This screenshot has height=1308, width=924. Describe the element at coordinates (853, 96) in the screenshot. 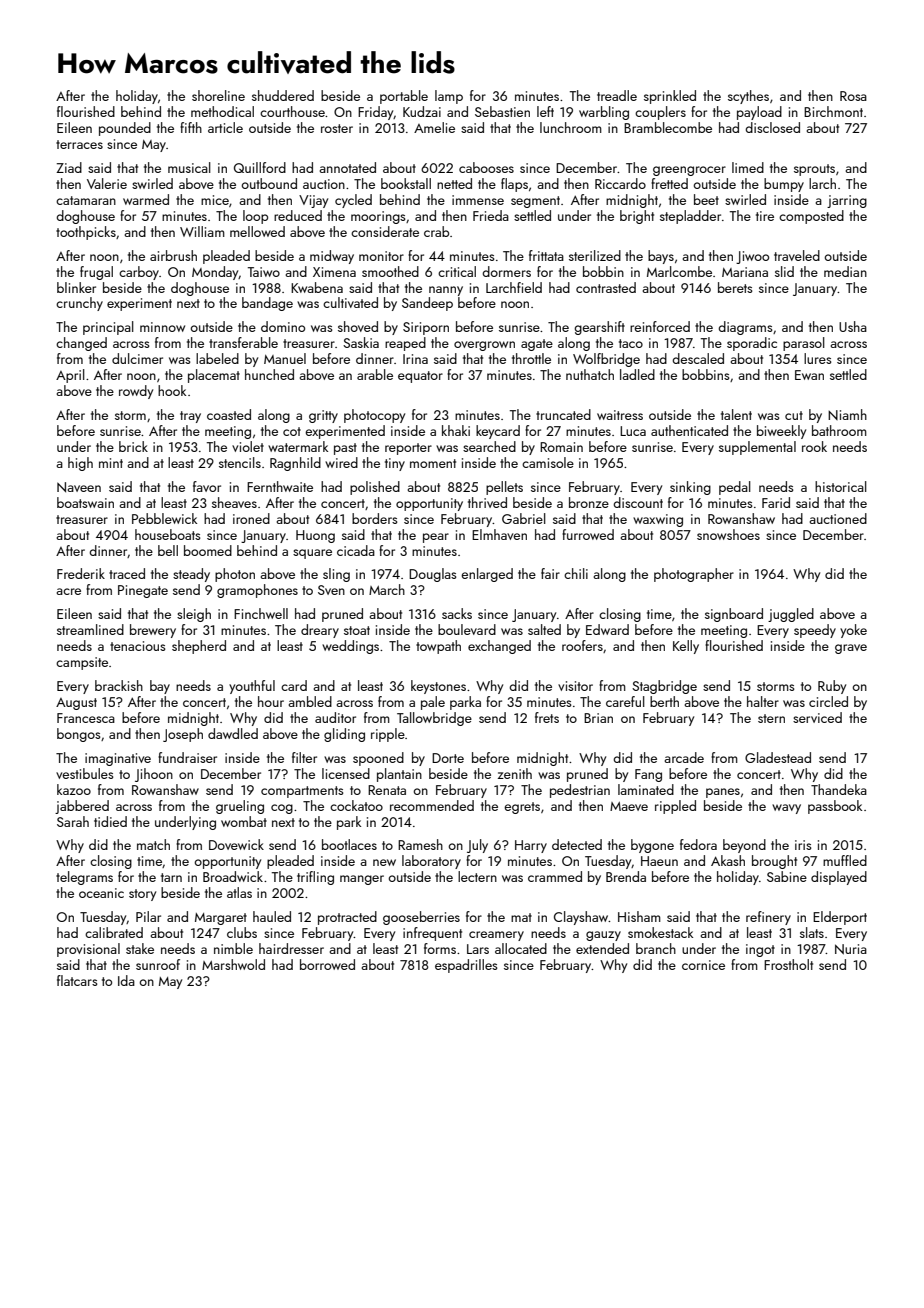

I see `Rosa` at that location.
